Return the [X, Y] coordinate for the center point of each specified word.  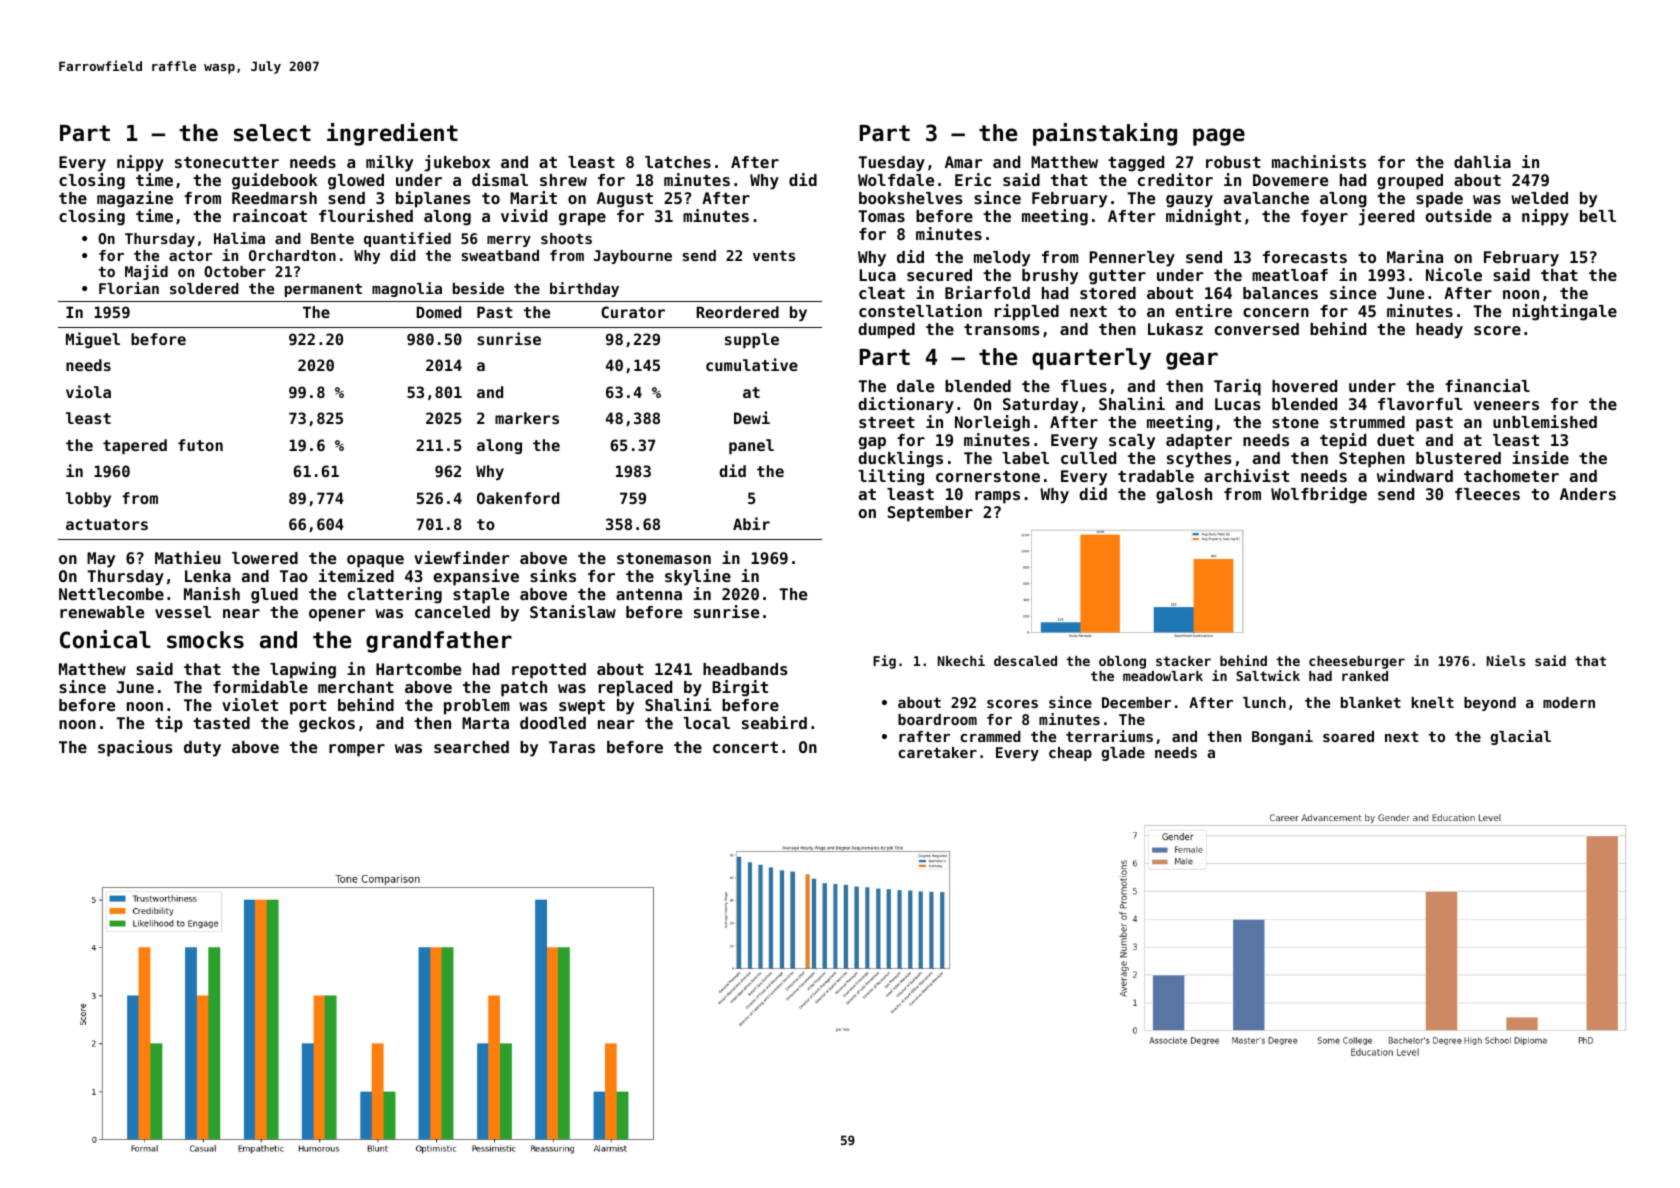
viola [88, 391]
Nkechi [961, 660]
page [1219, 137]
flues [1084, 386]
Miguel [93, 340]
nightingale [1565, 312]
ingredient [392, 134]
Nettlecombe [111, 594]
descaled [1025, 661]
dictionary [906, 405]
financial [1487, 385]
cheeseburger [1357, 662]
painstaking [1105, 134]
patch [524, 689]
